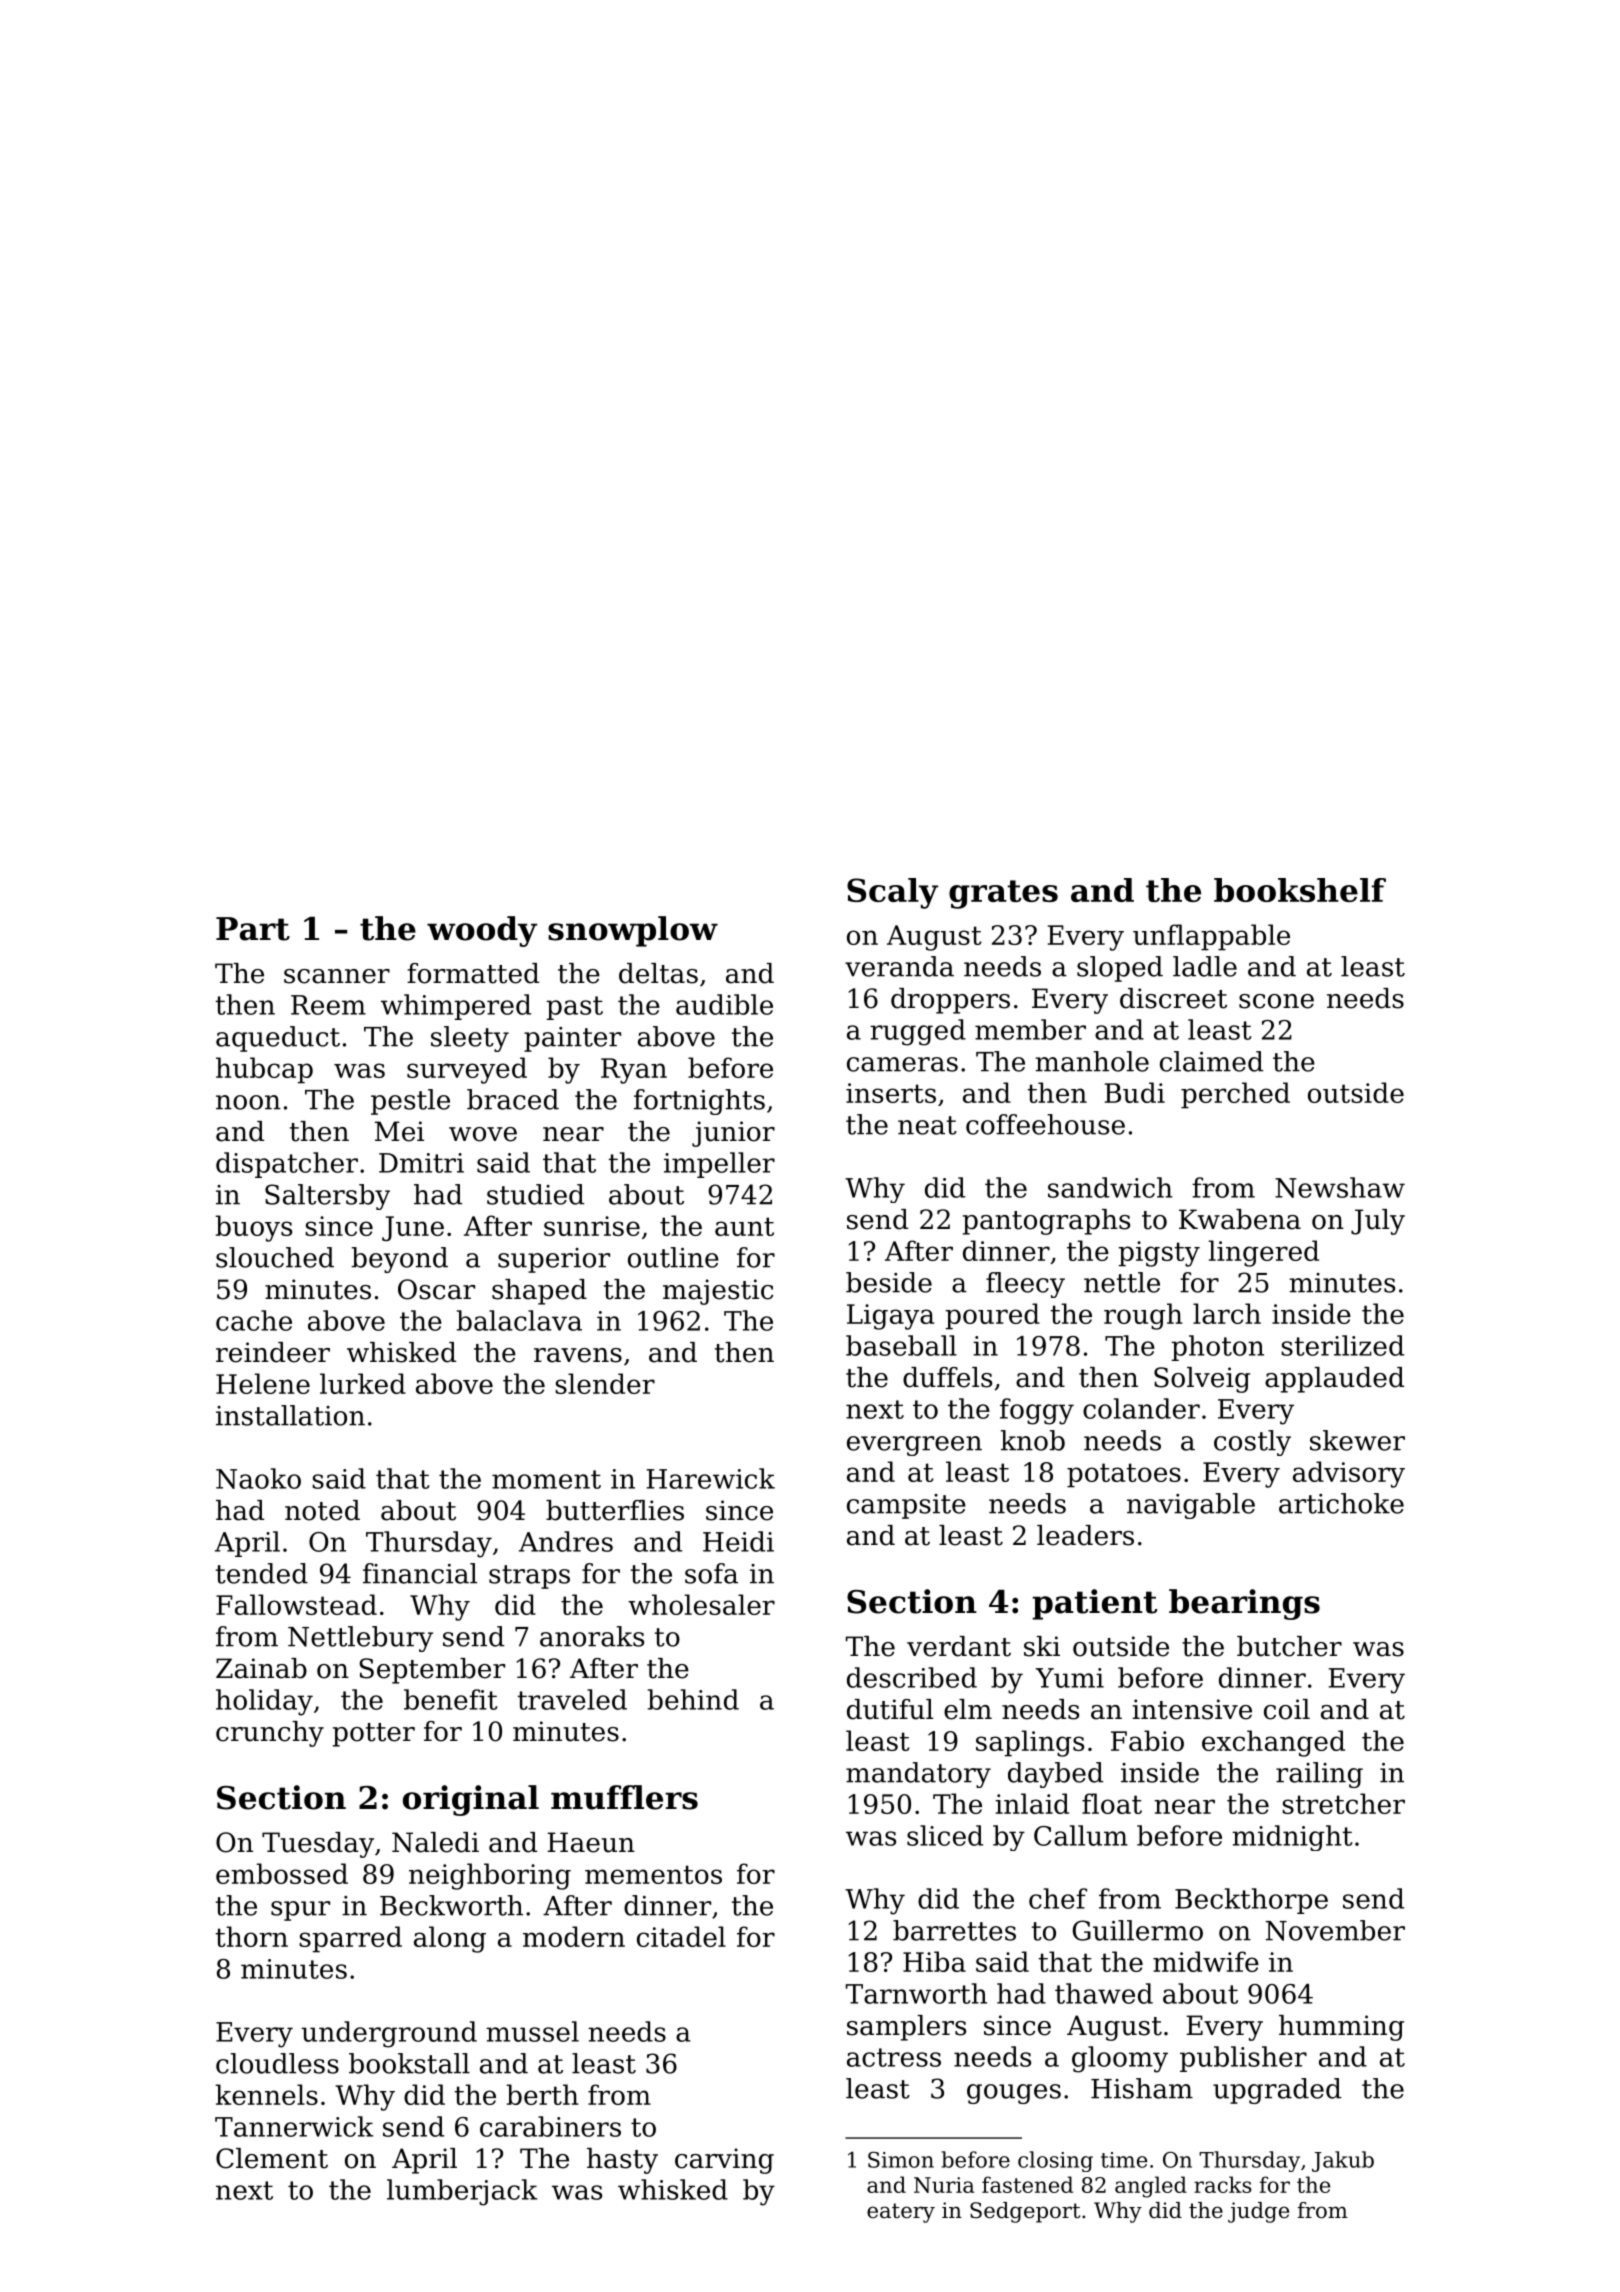 The height and width of the screenshot is (2292, 1620). What do you see at coordinates (261, 1668) in the screenshot?
I see `Zainab` at bounding box center [261, 1668].
